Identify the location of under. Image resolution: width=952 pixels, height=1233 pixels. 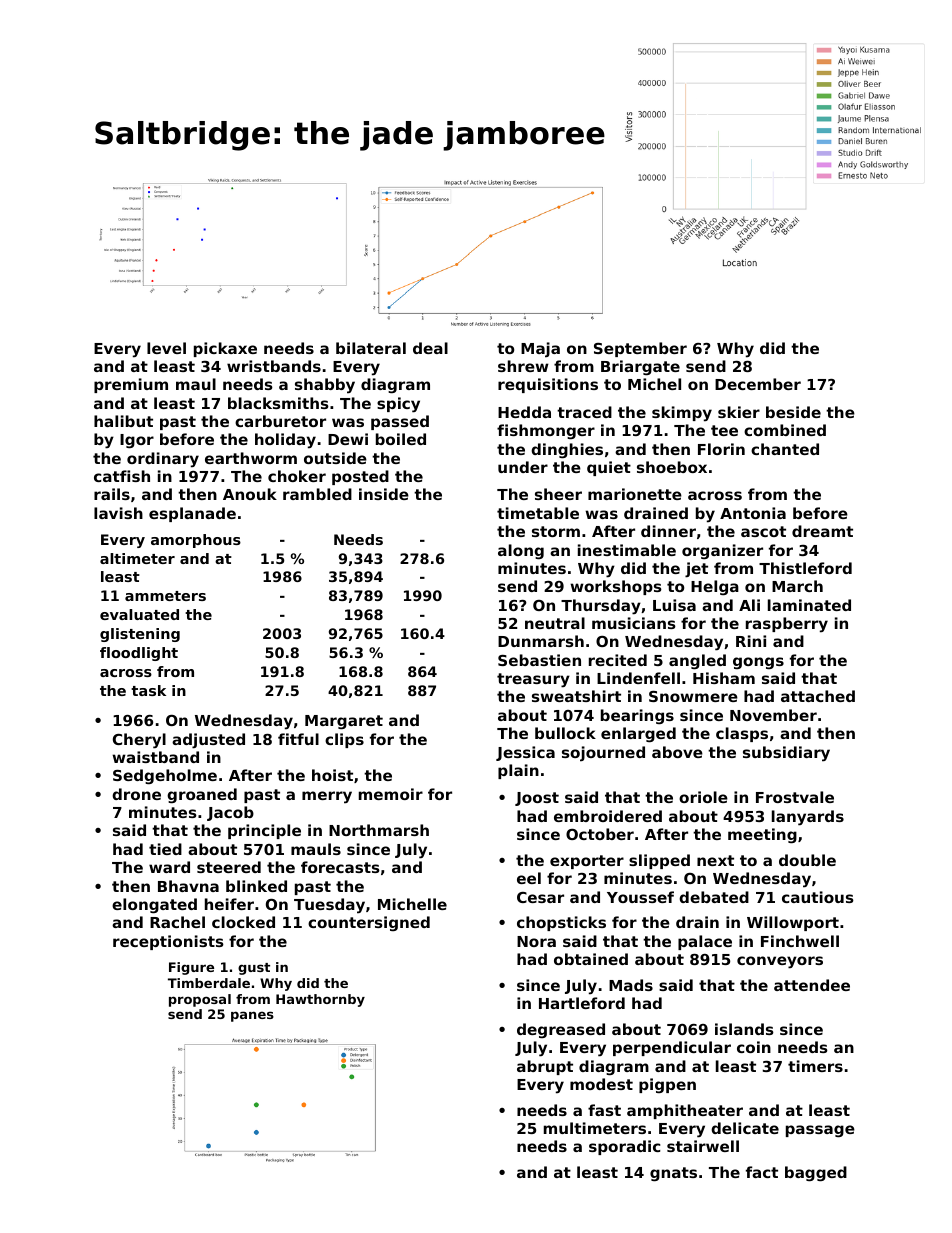
(523, 467).
